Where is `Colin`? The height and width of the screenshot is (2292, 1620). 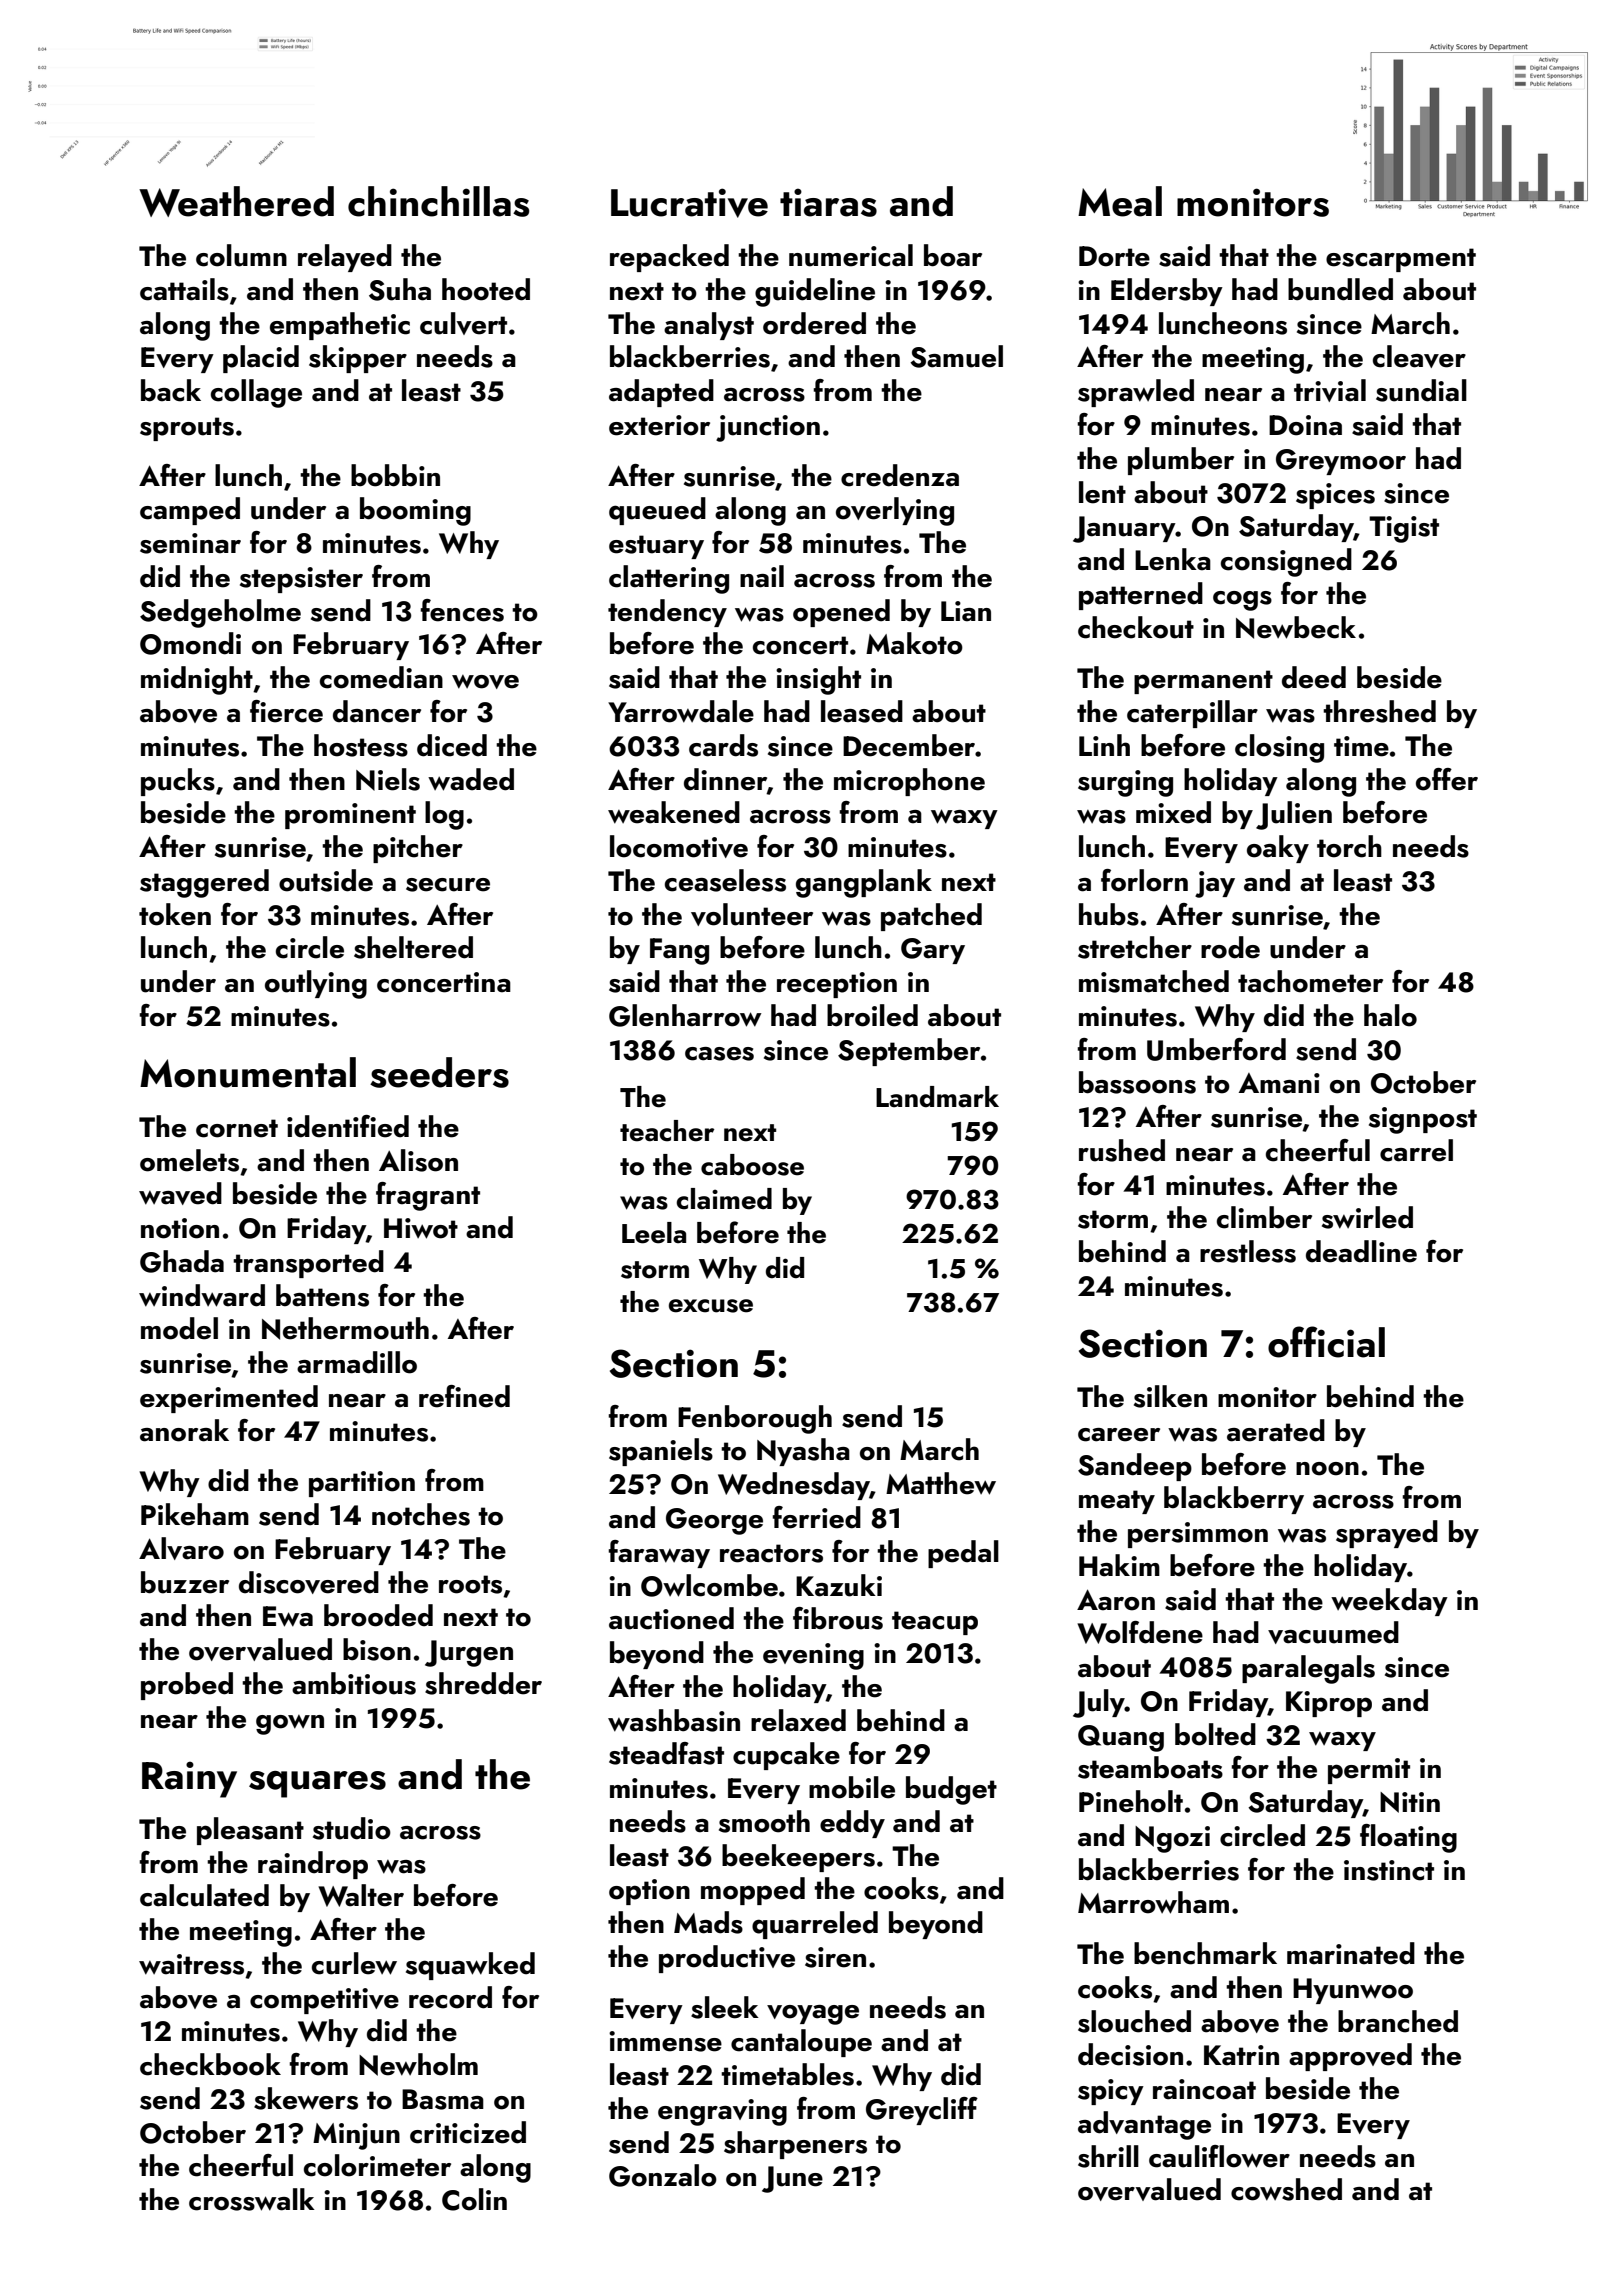
Colin is located at coordinates (474, 2199).
